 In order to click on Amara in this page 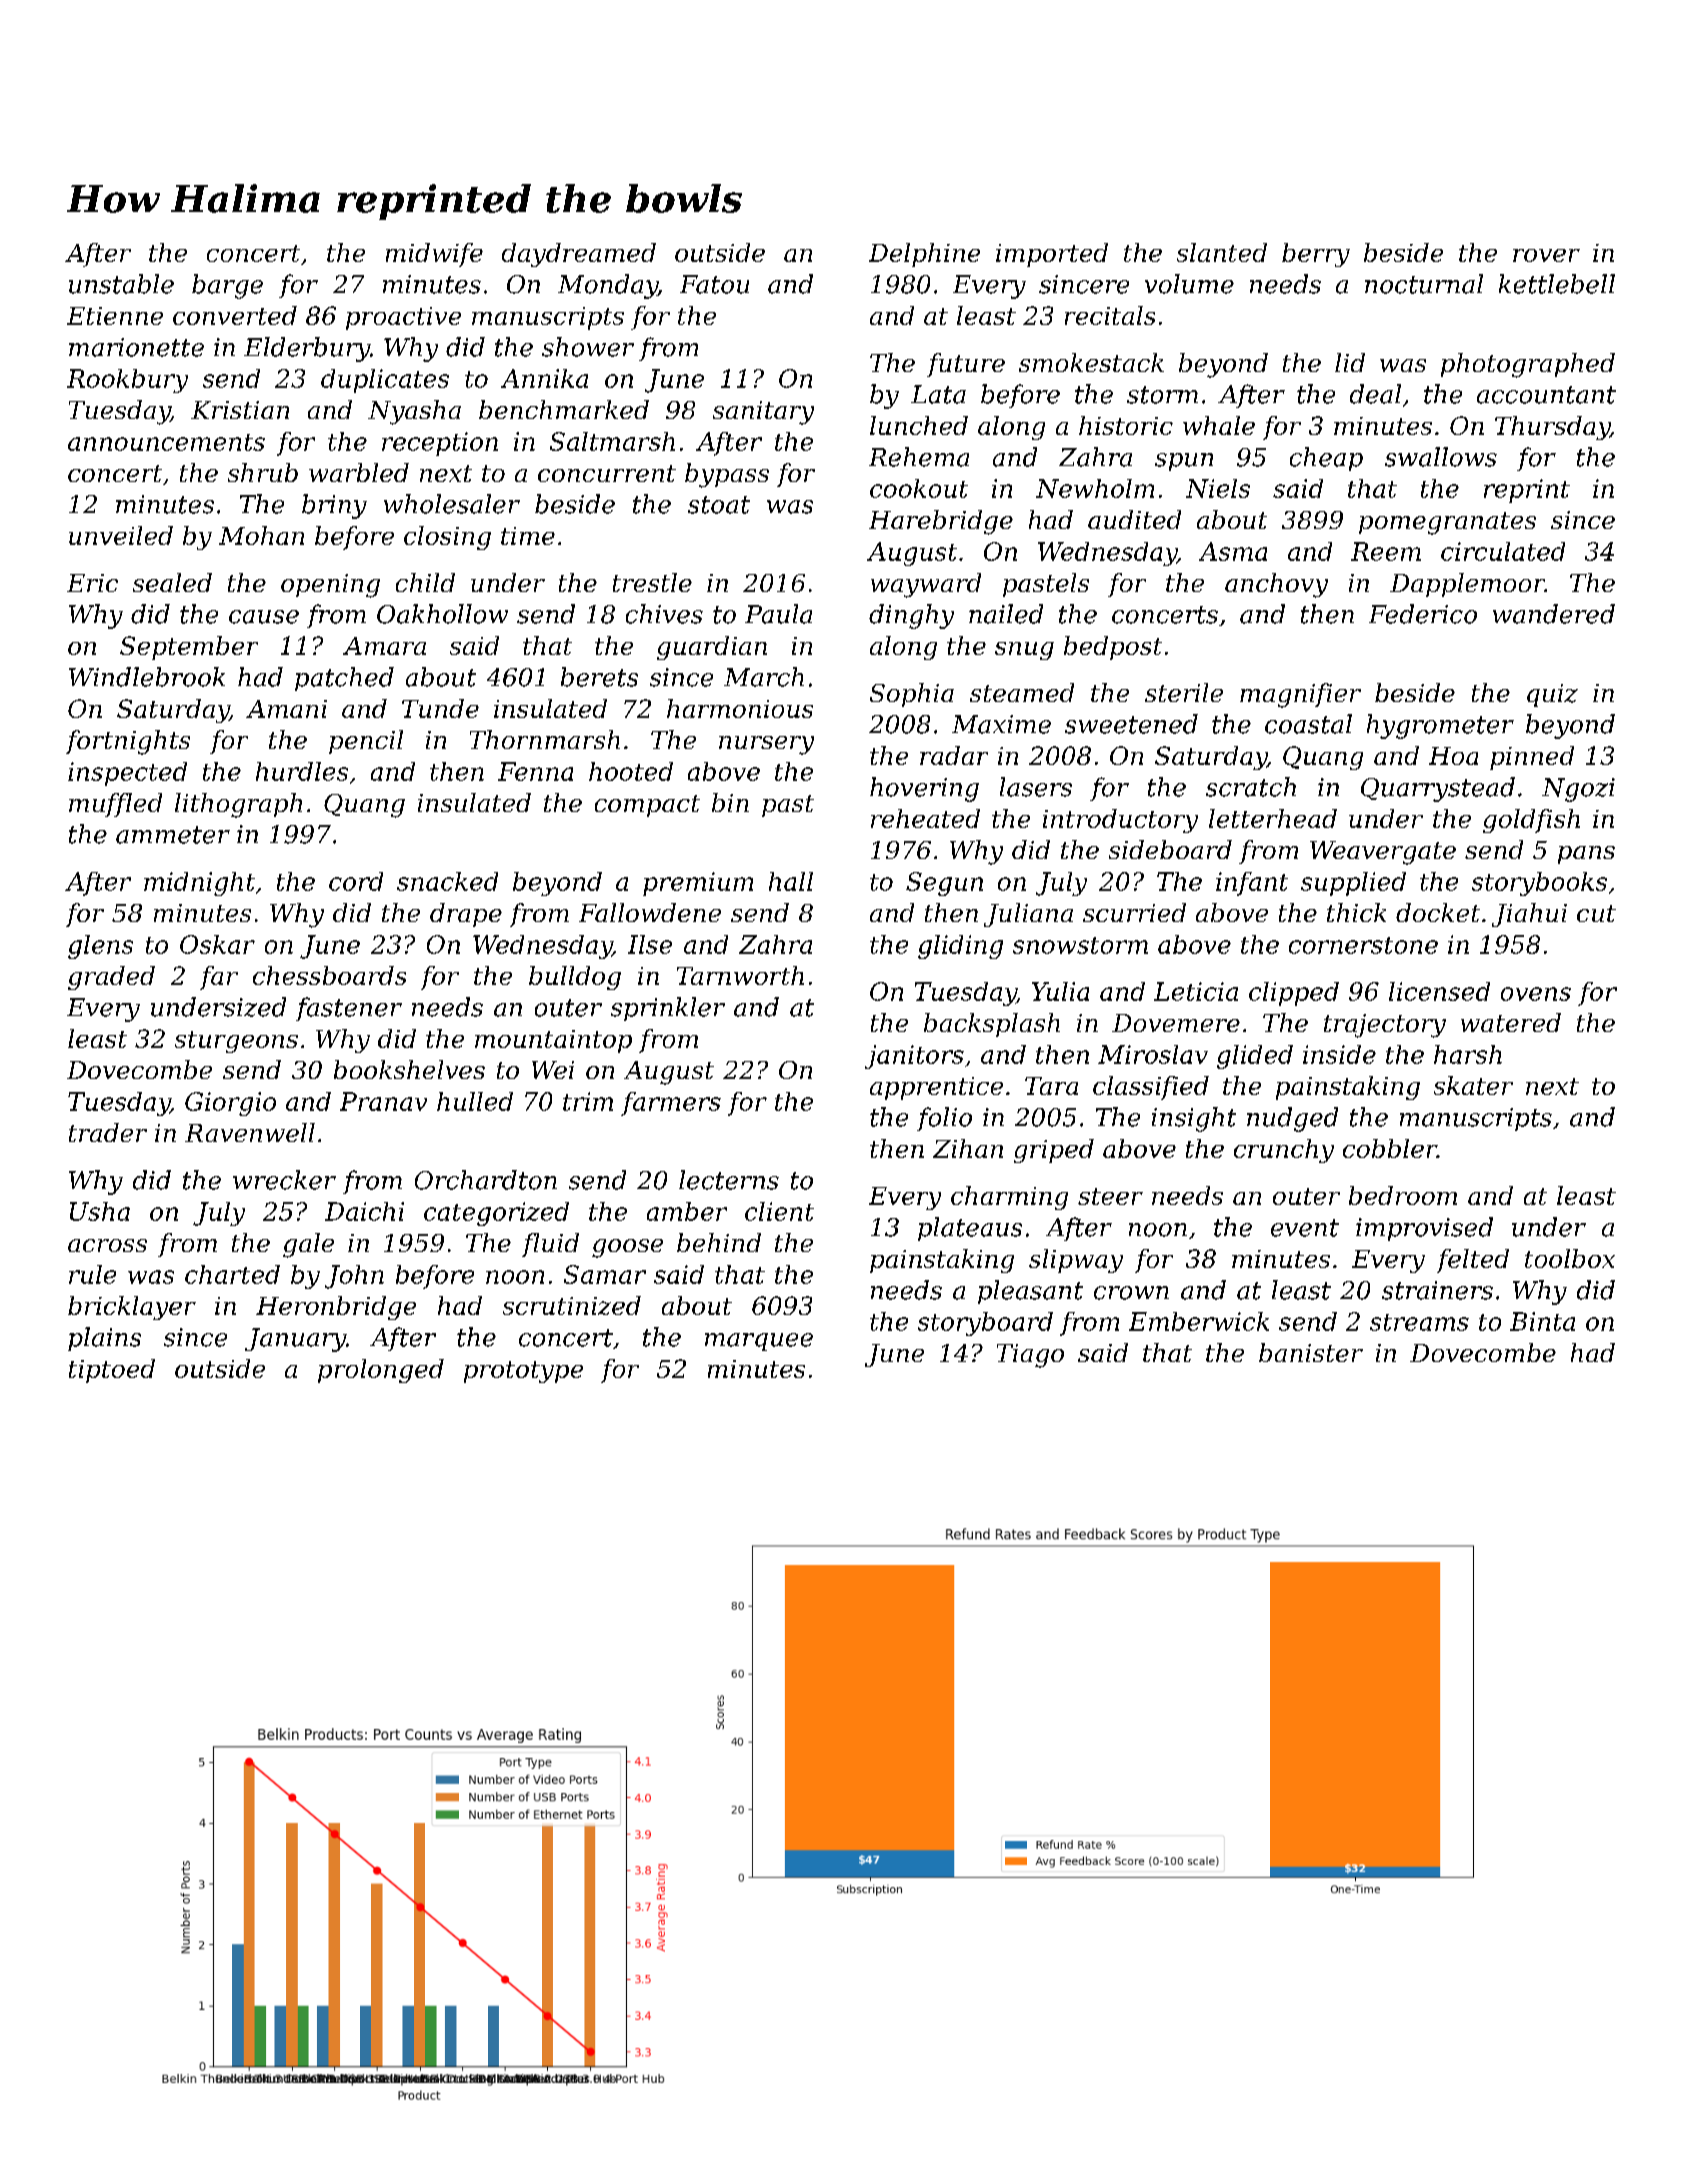, I will do `click(384, 646)`.
